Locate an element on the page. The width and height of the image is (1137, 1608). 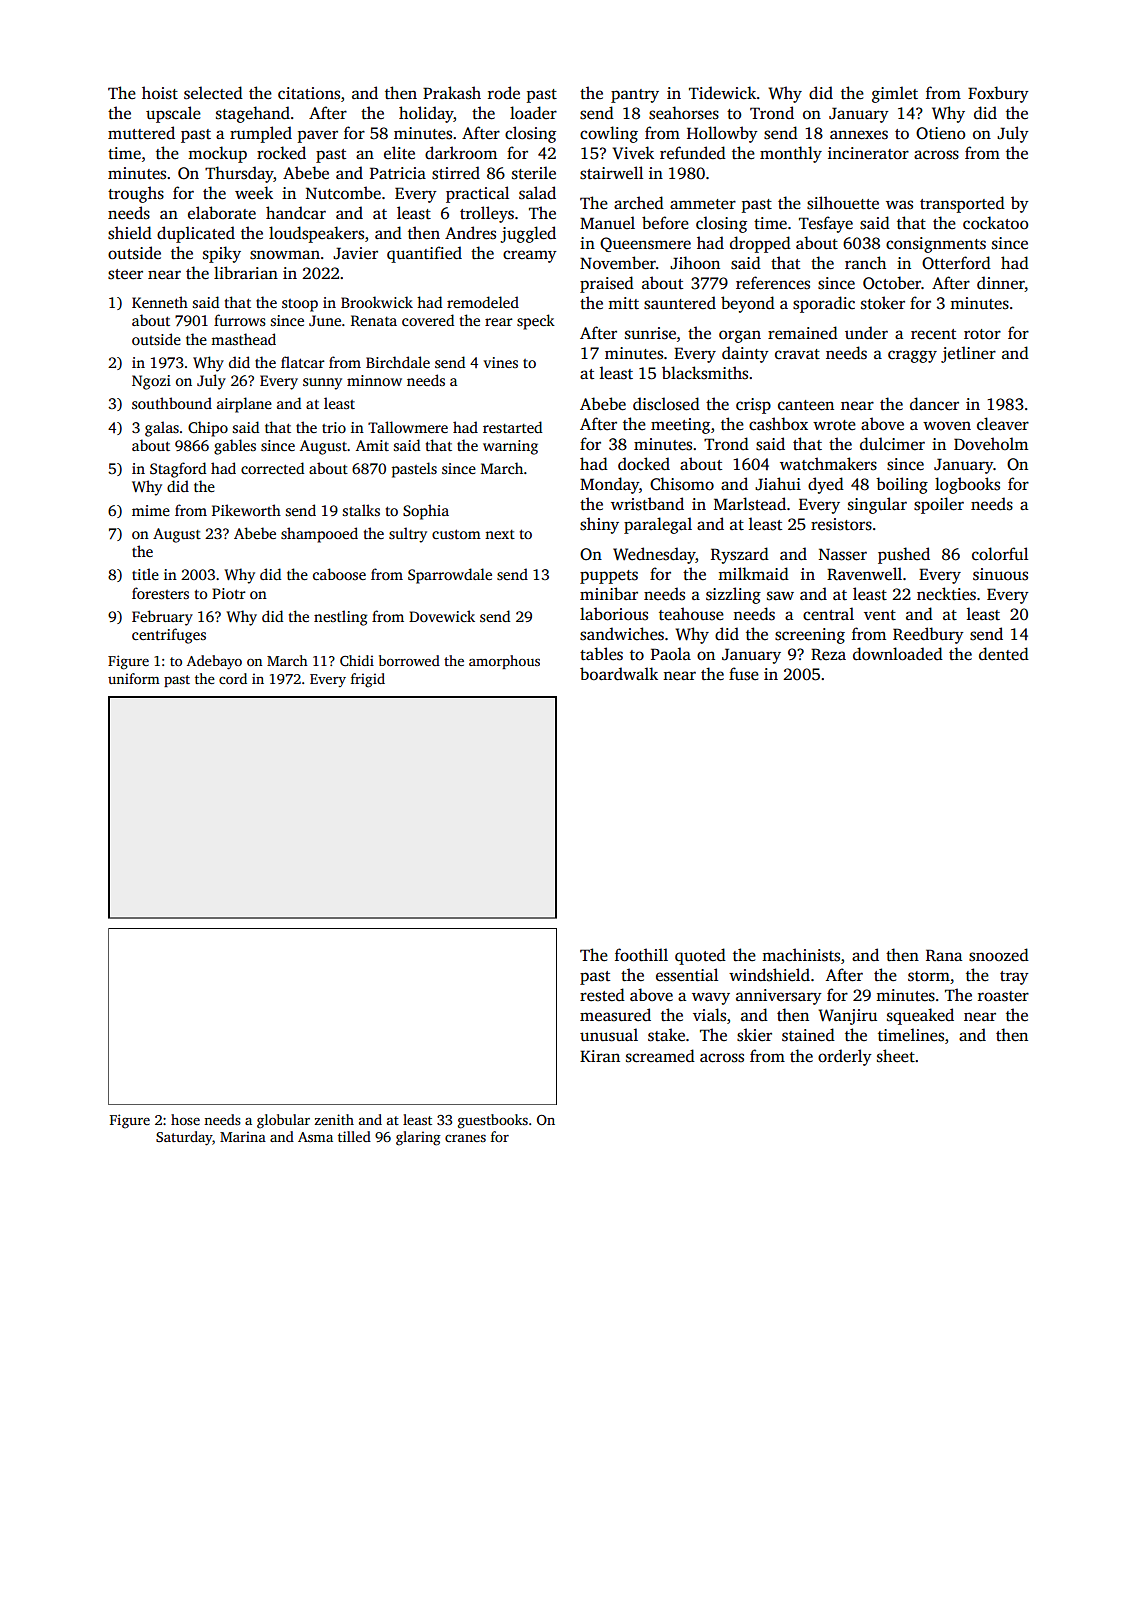
hose is located at coordinates (185, 1119).
